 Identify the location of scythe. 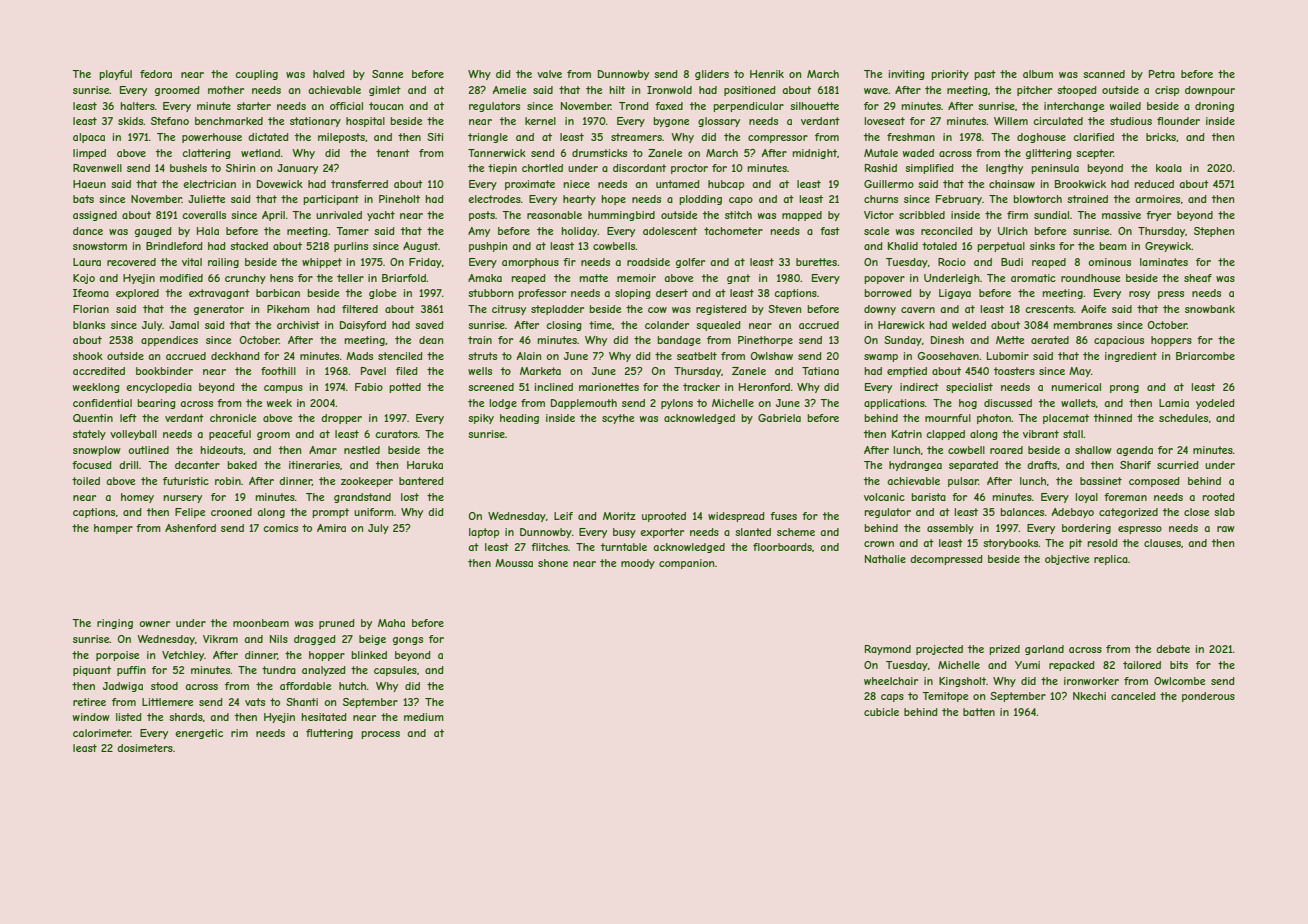
(618, 419).
